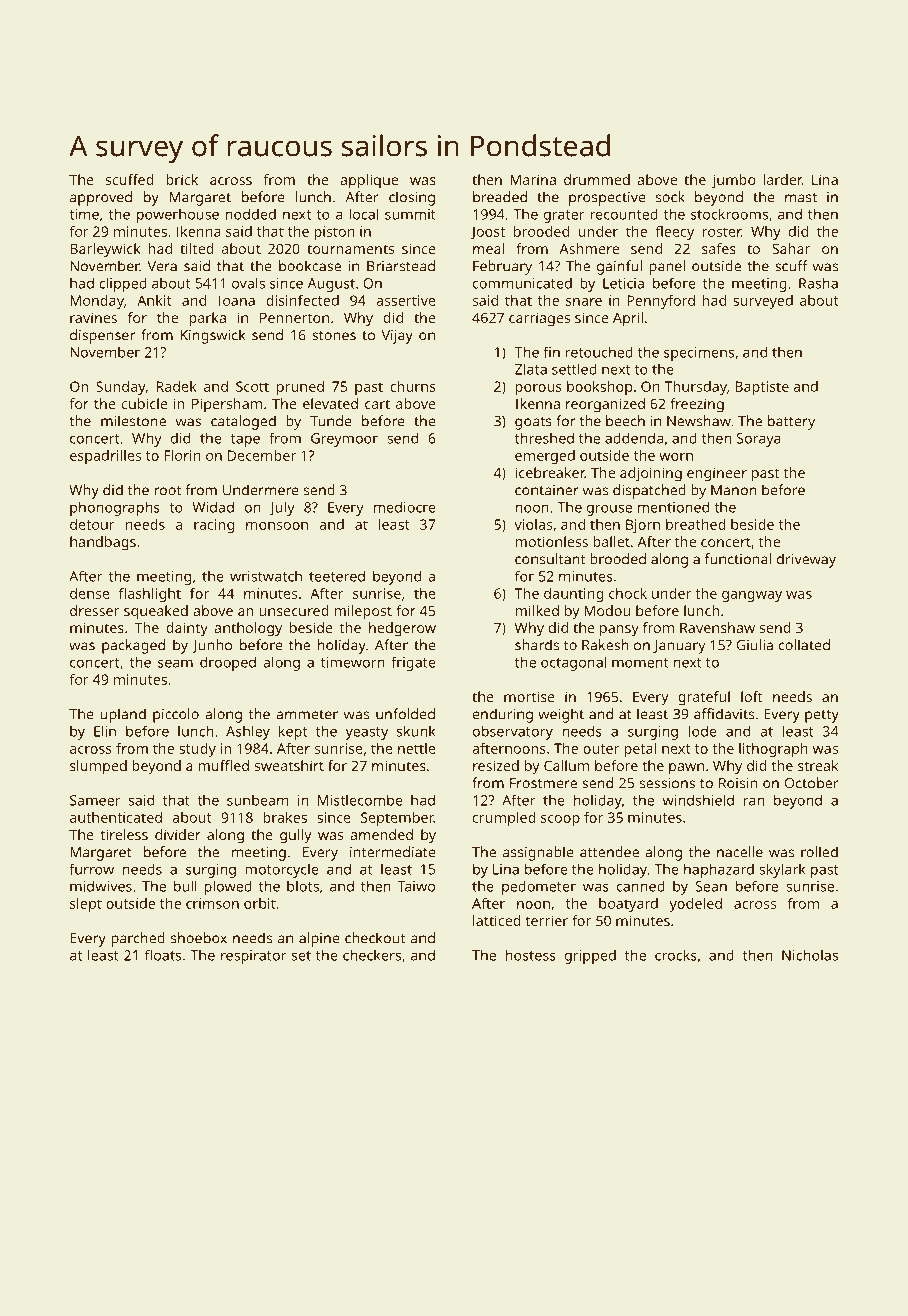 This screenshot has height=1316, width=908. Describe the element at coordinates (640, 750) in the screenshot. I see `petal` at that location.
